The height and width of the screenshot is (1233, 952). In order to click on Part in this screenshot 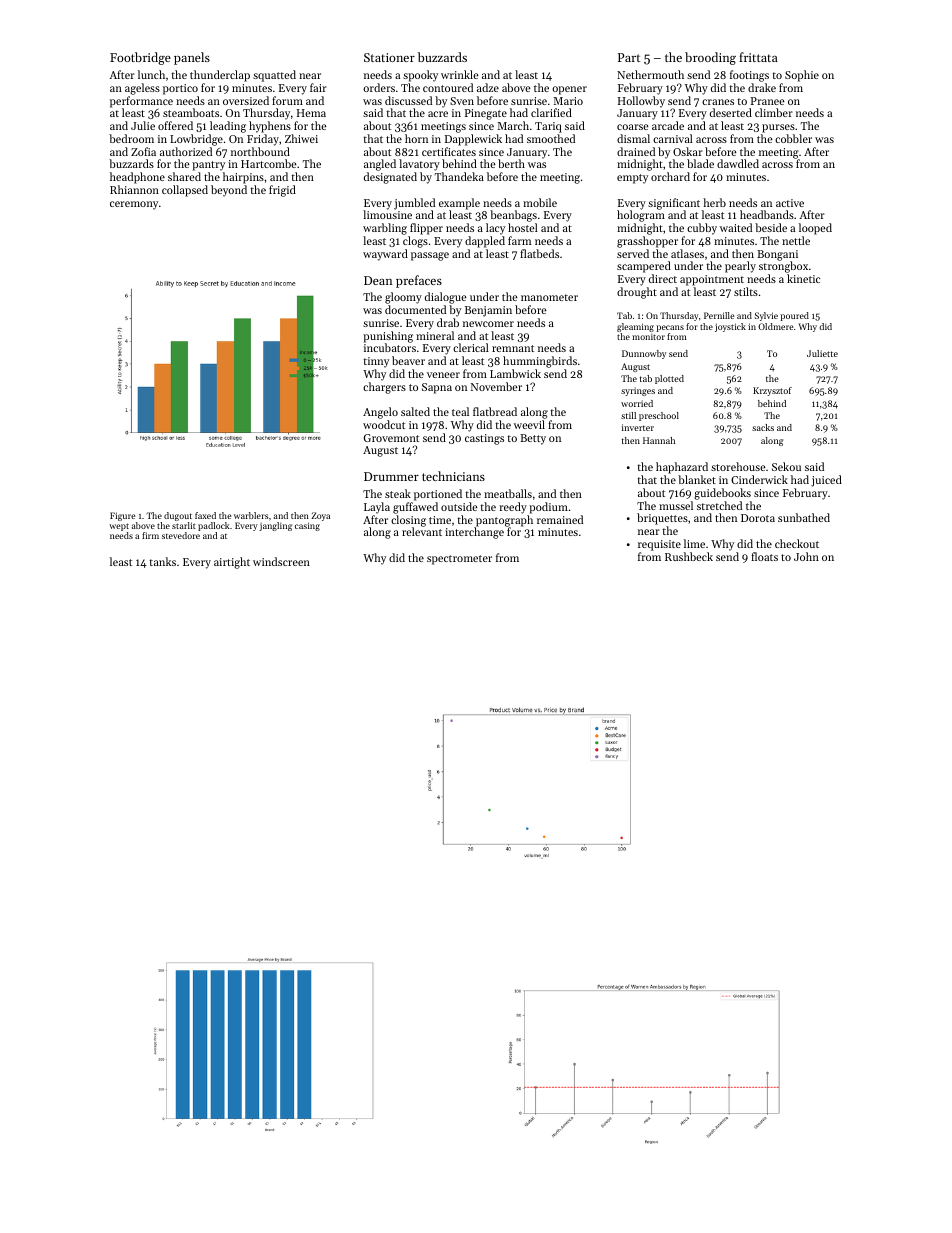, I will do `click(629, 57)`.
